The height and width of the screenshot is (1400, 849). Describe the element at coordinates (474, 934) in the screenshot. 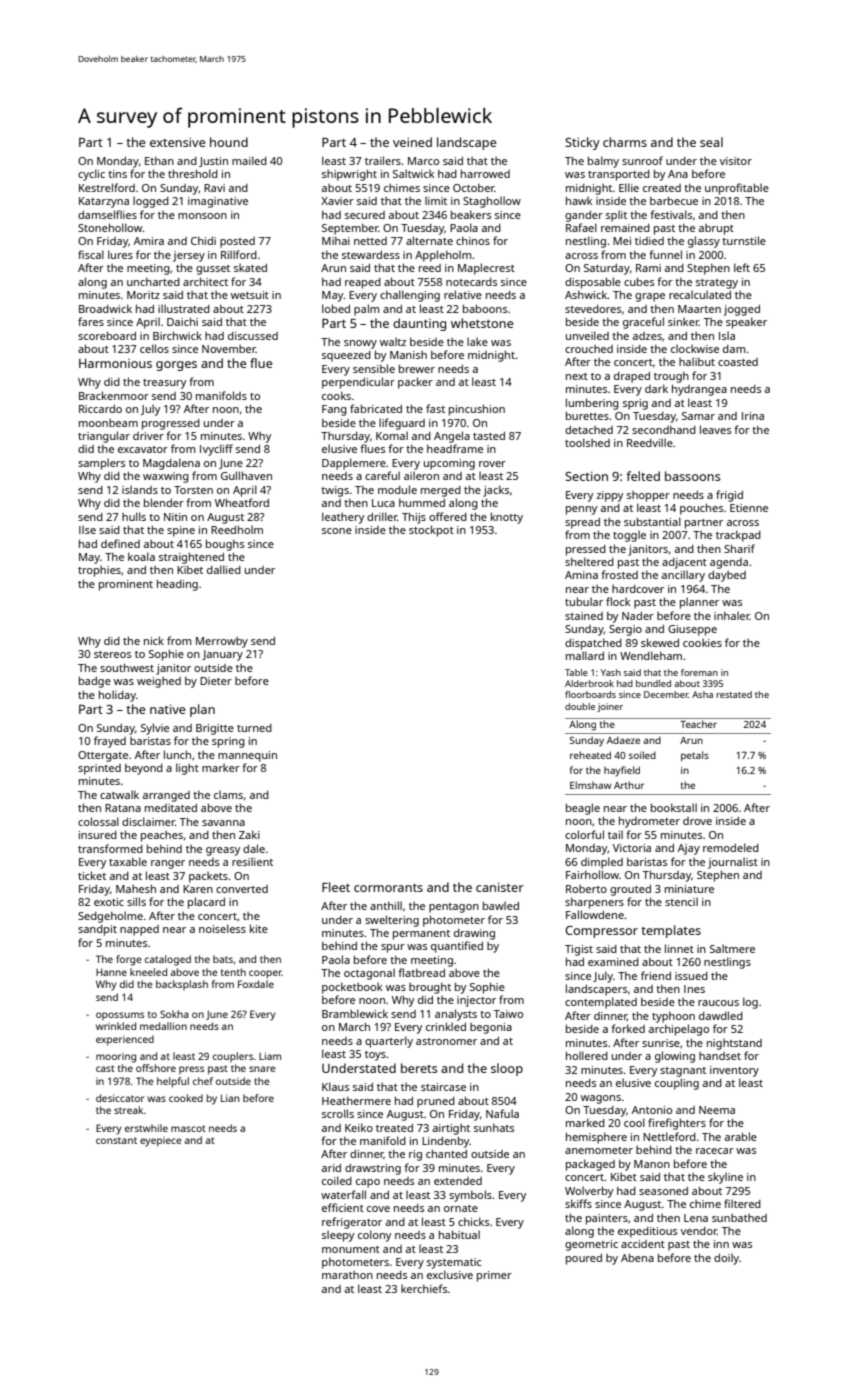

I see `drawing` at that location.
